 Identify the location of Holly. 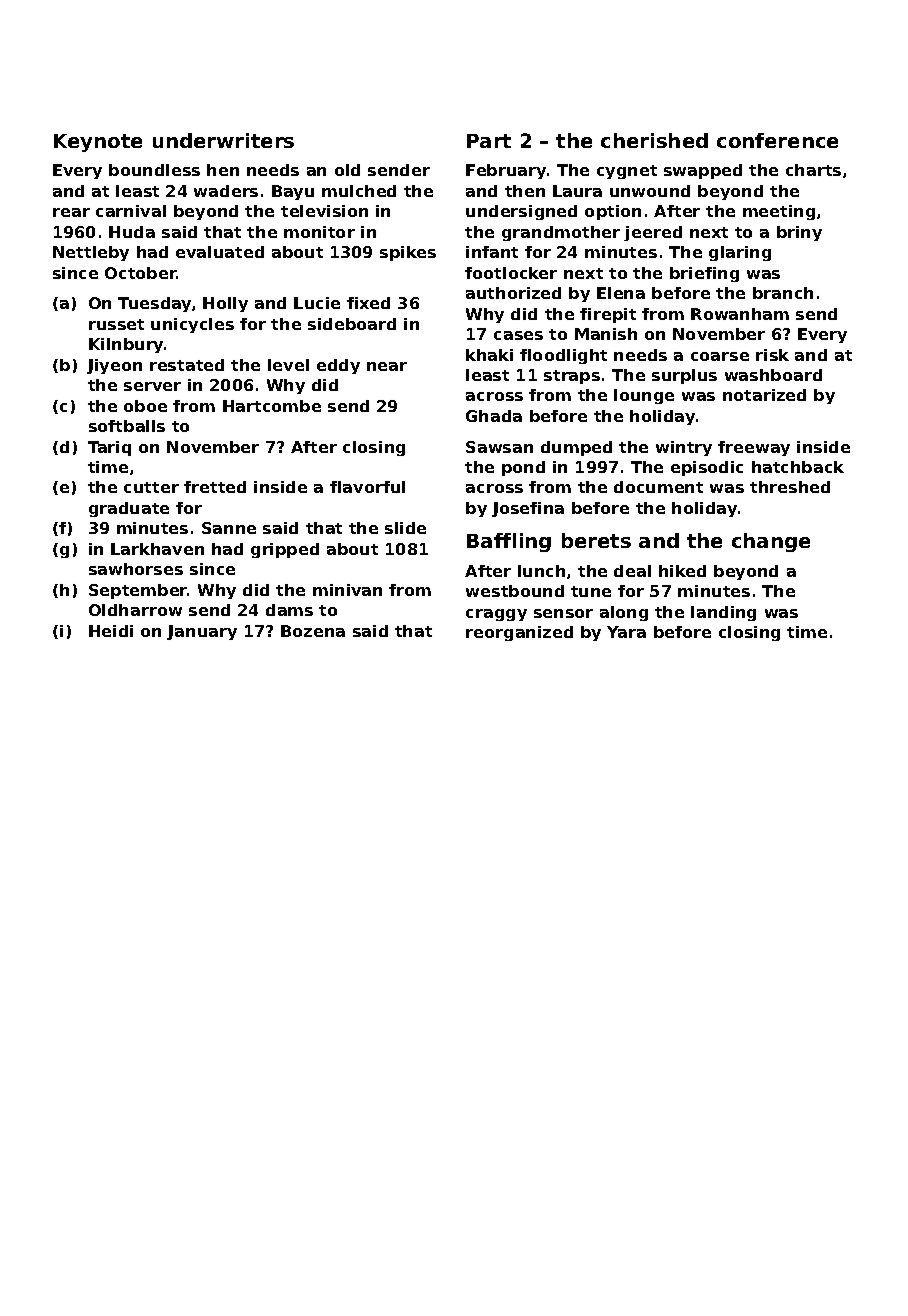
(225, 304).
